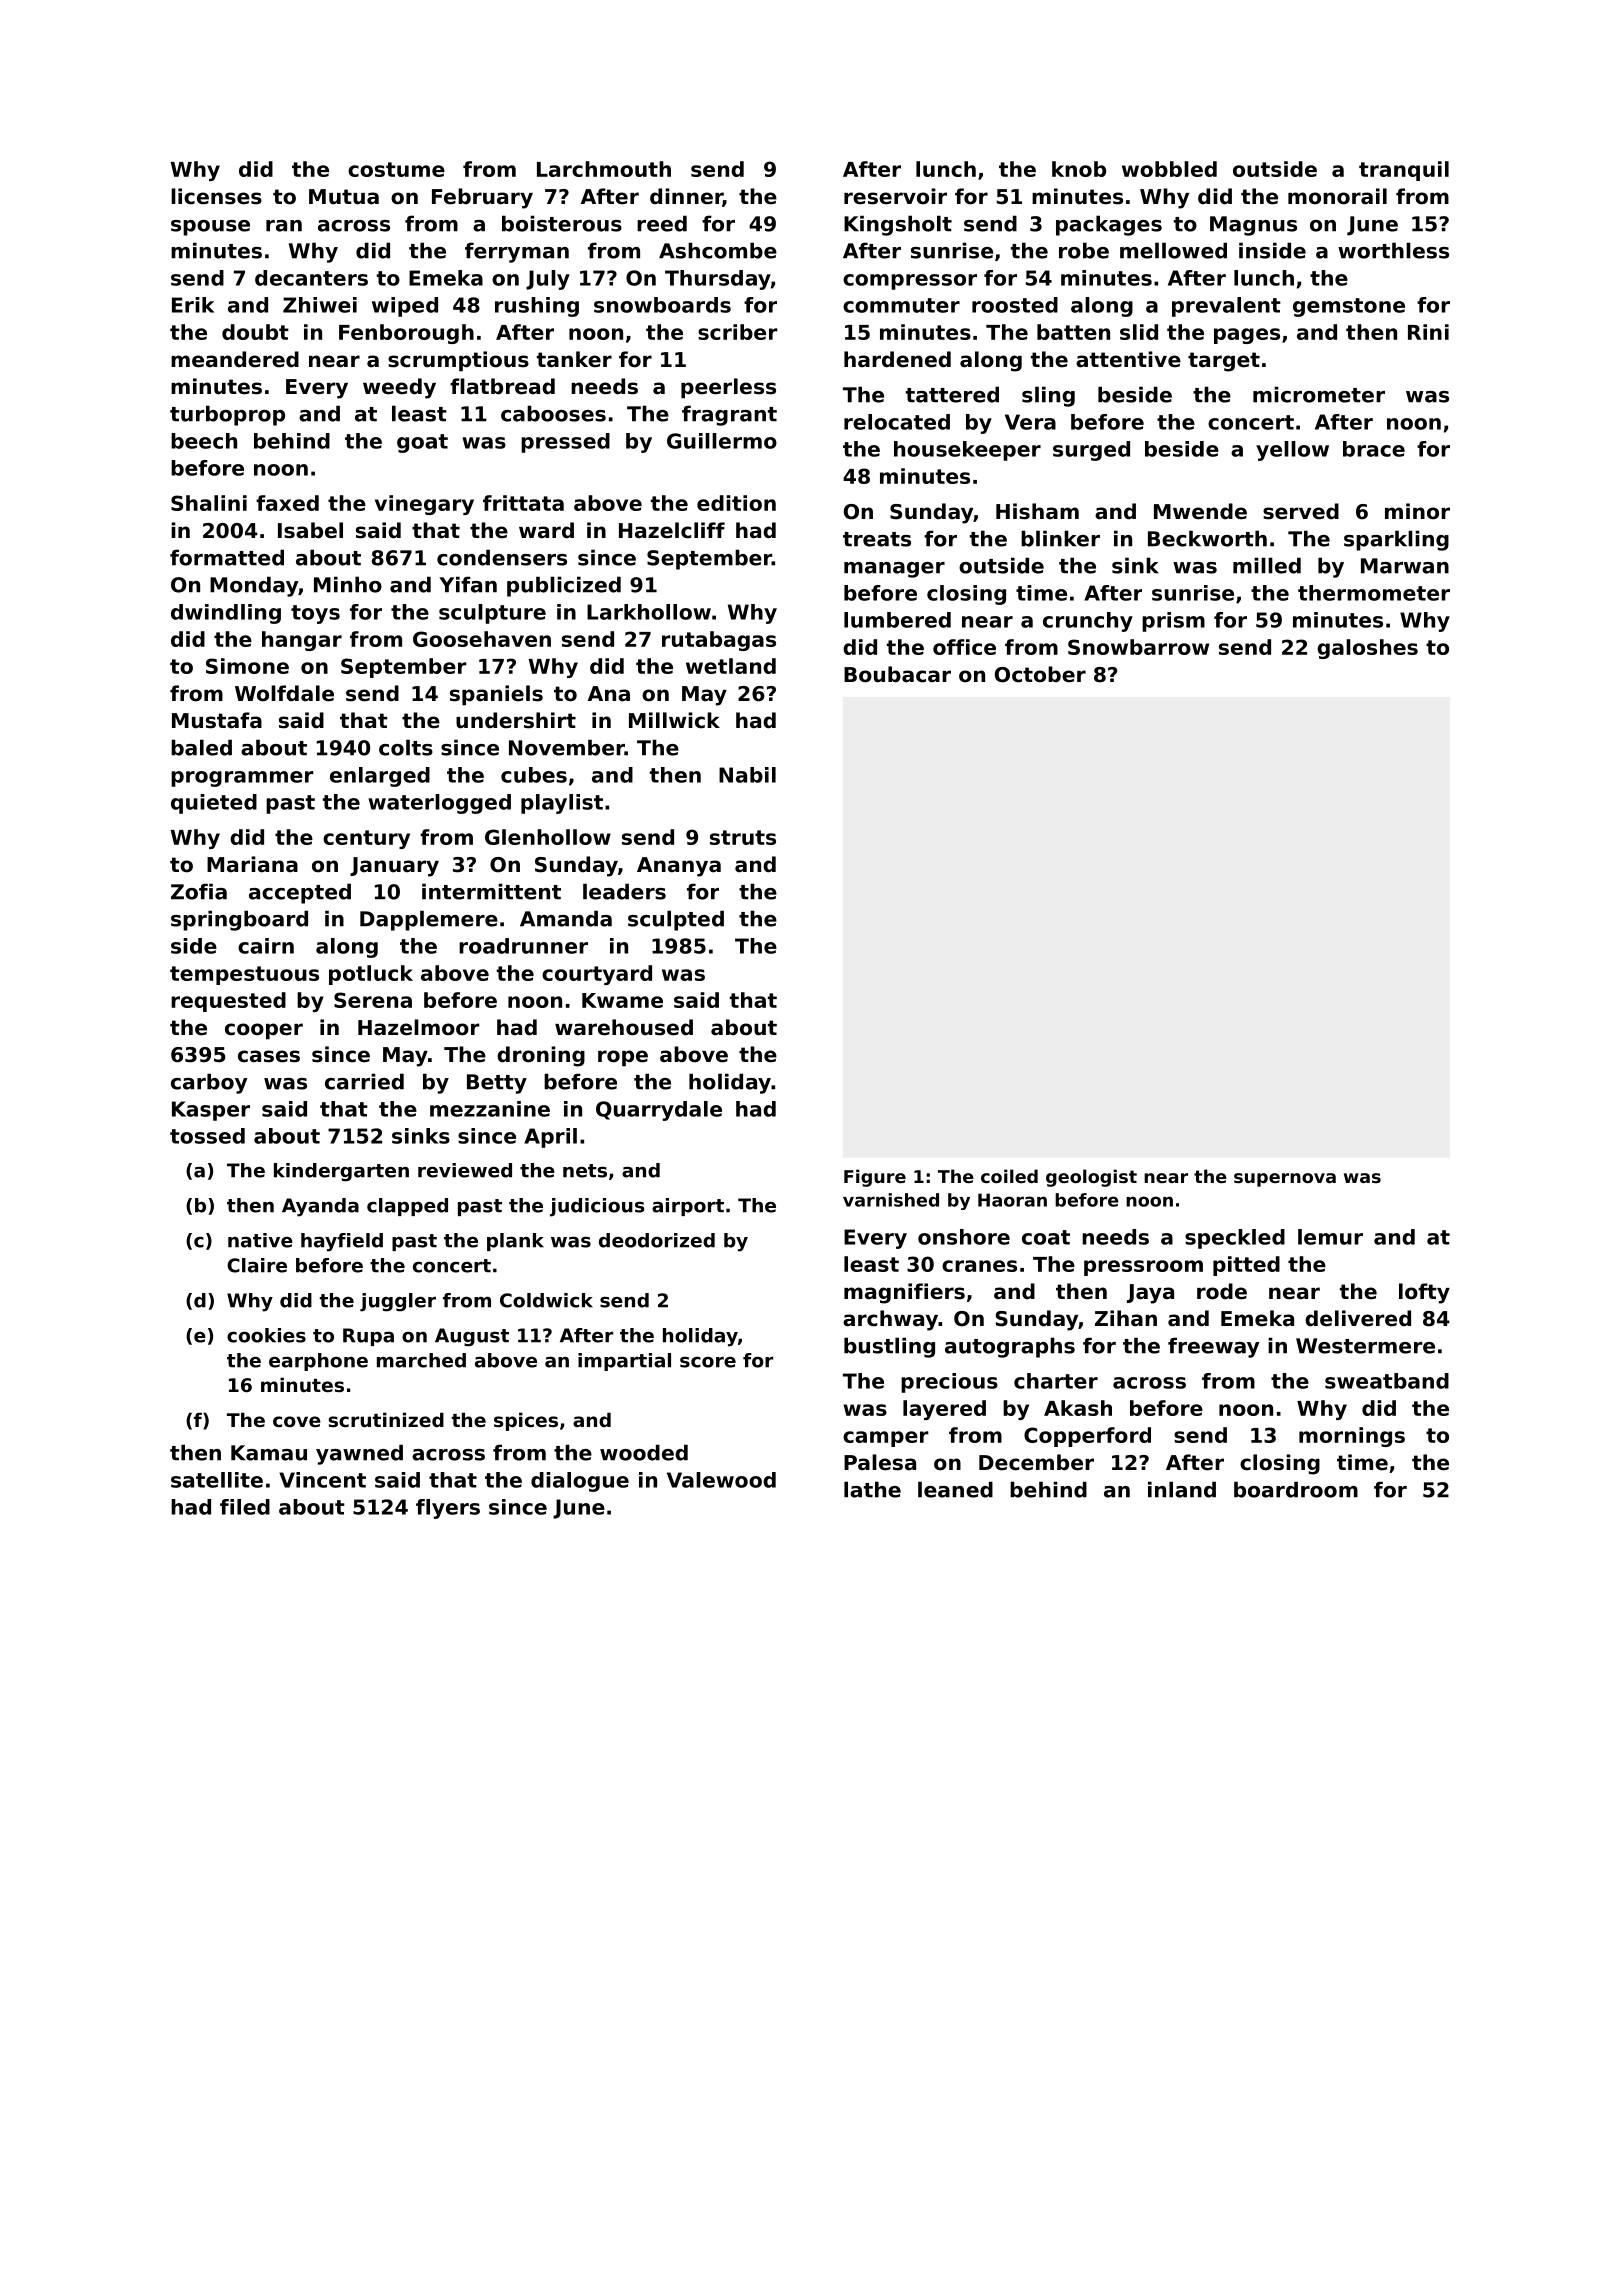 This screenshot has width=1620, height=2292. Describe the element at coordinates (657, 1240) in the screenshot. I see `deodorized` at that location.
